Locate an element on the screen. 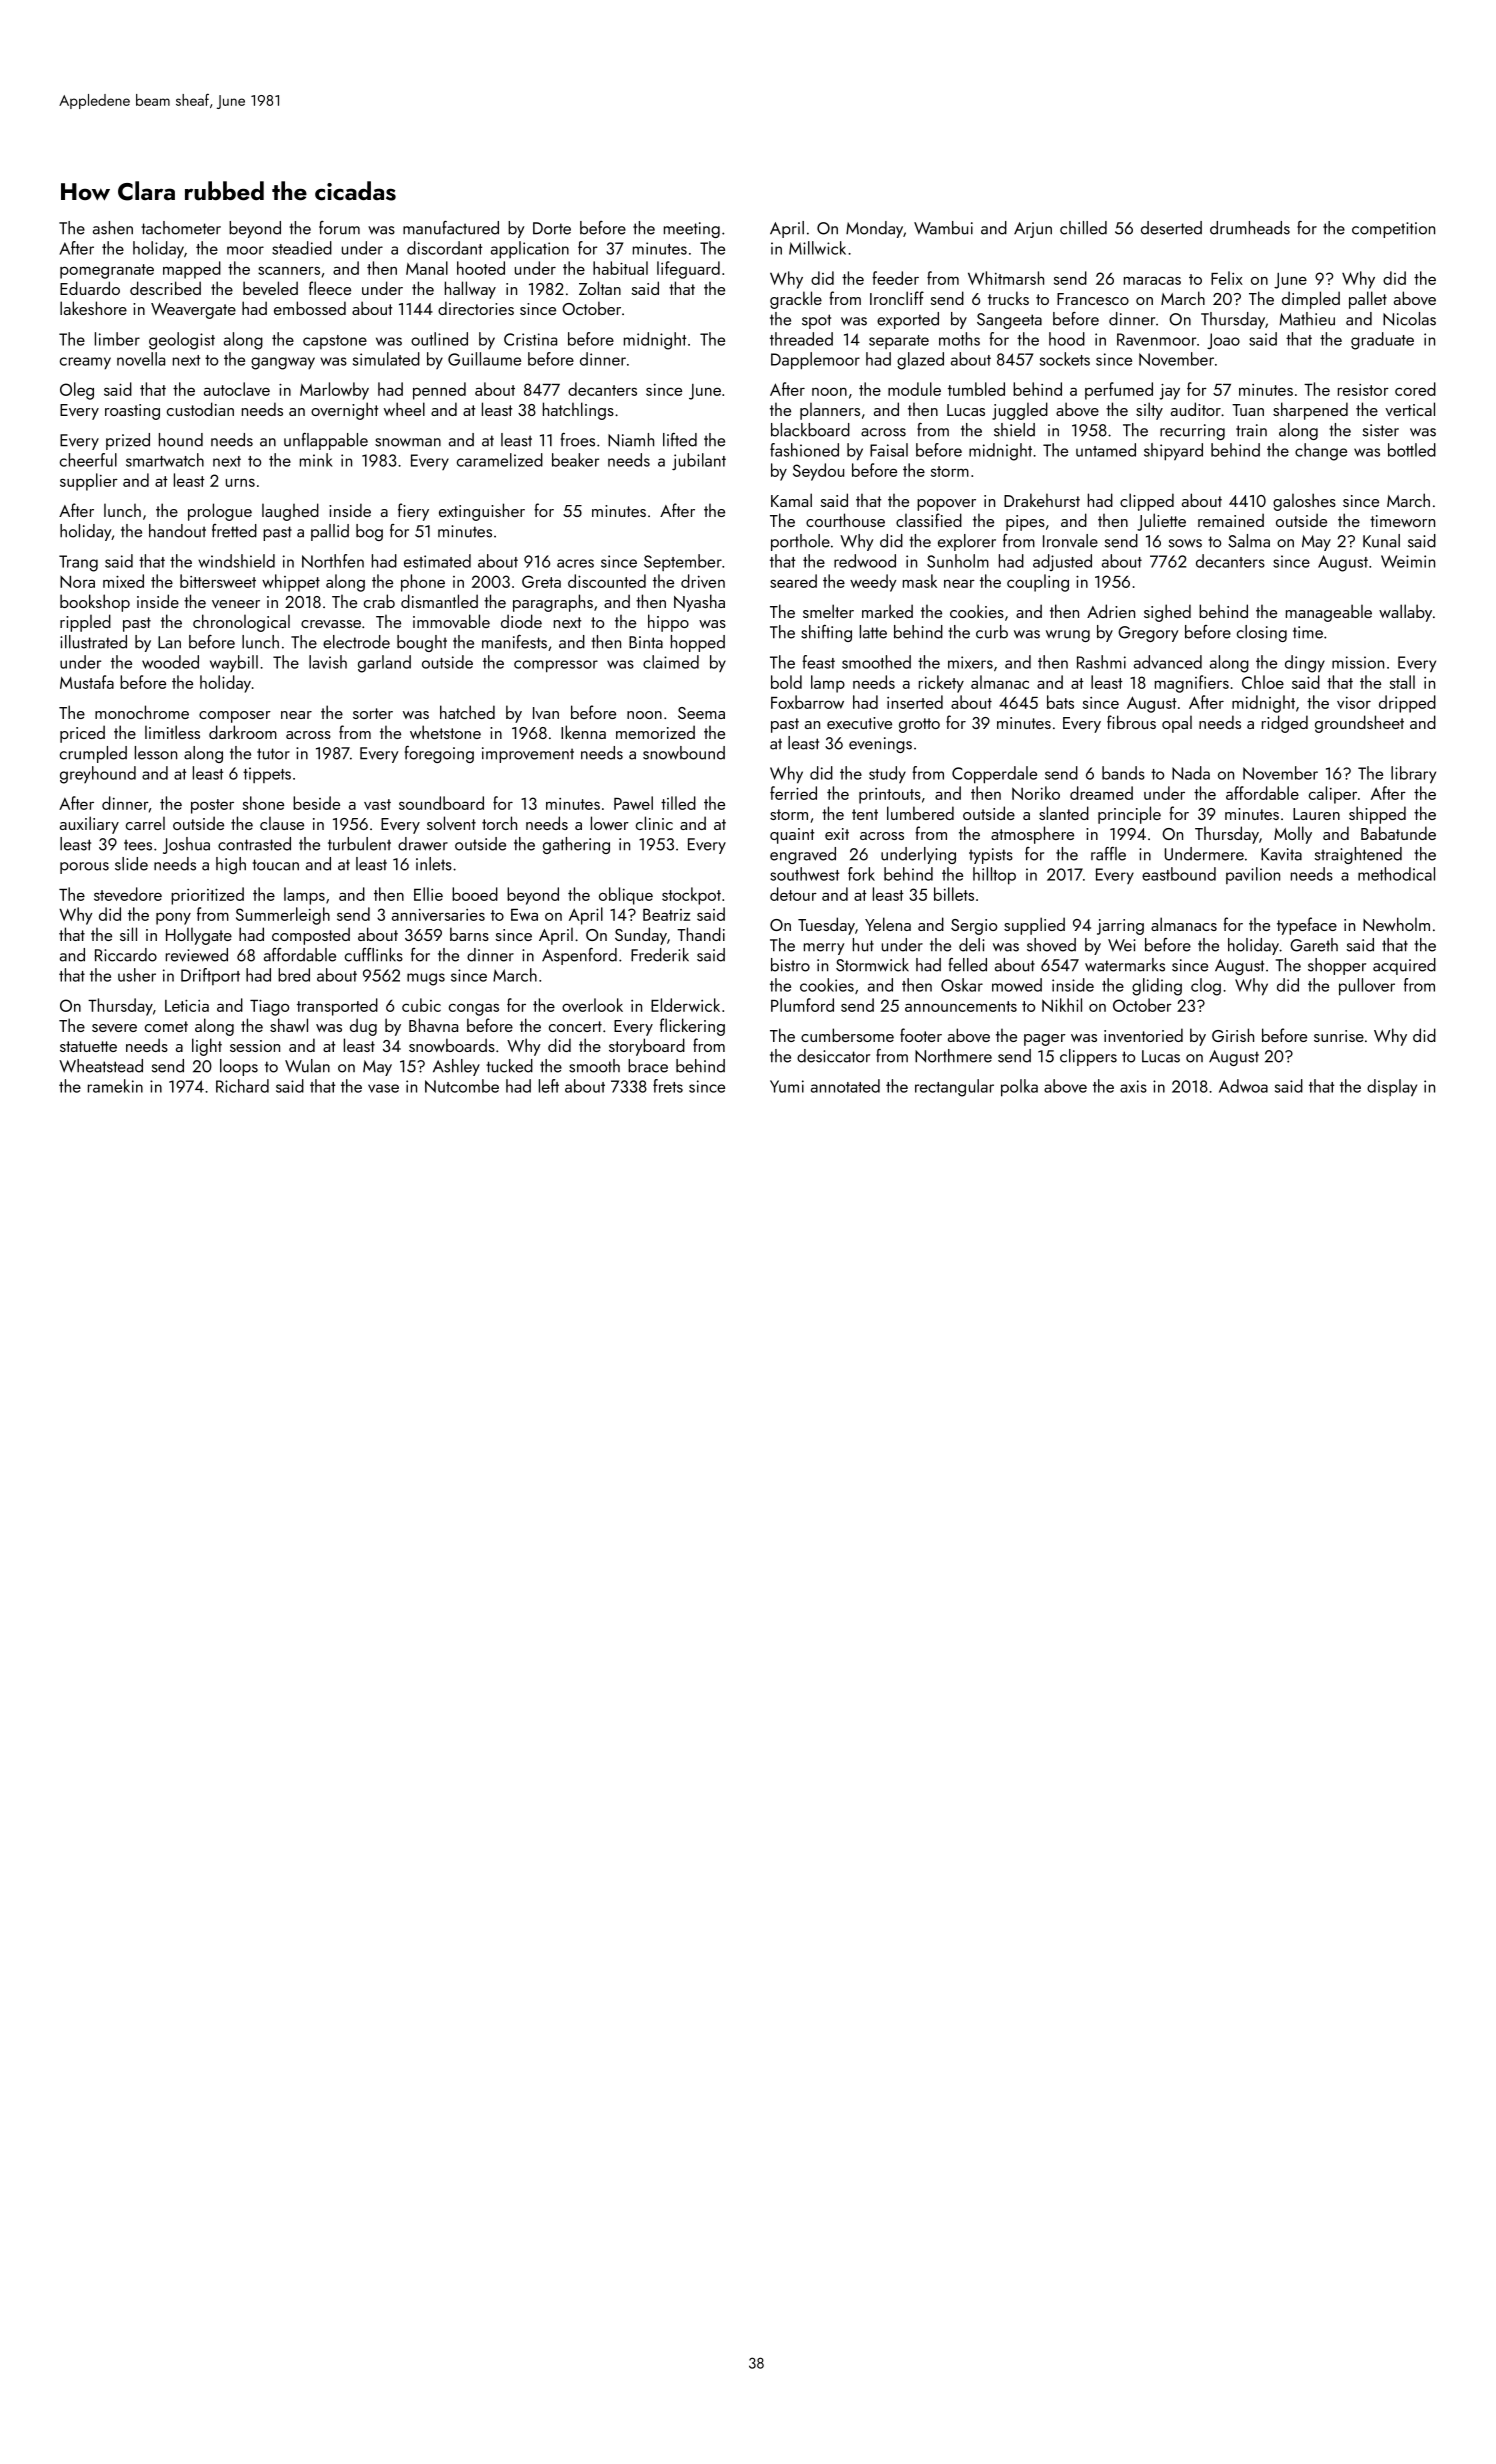  frets is located at coordinates (668, 1086).
